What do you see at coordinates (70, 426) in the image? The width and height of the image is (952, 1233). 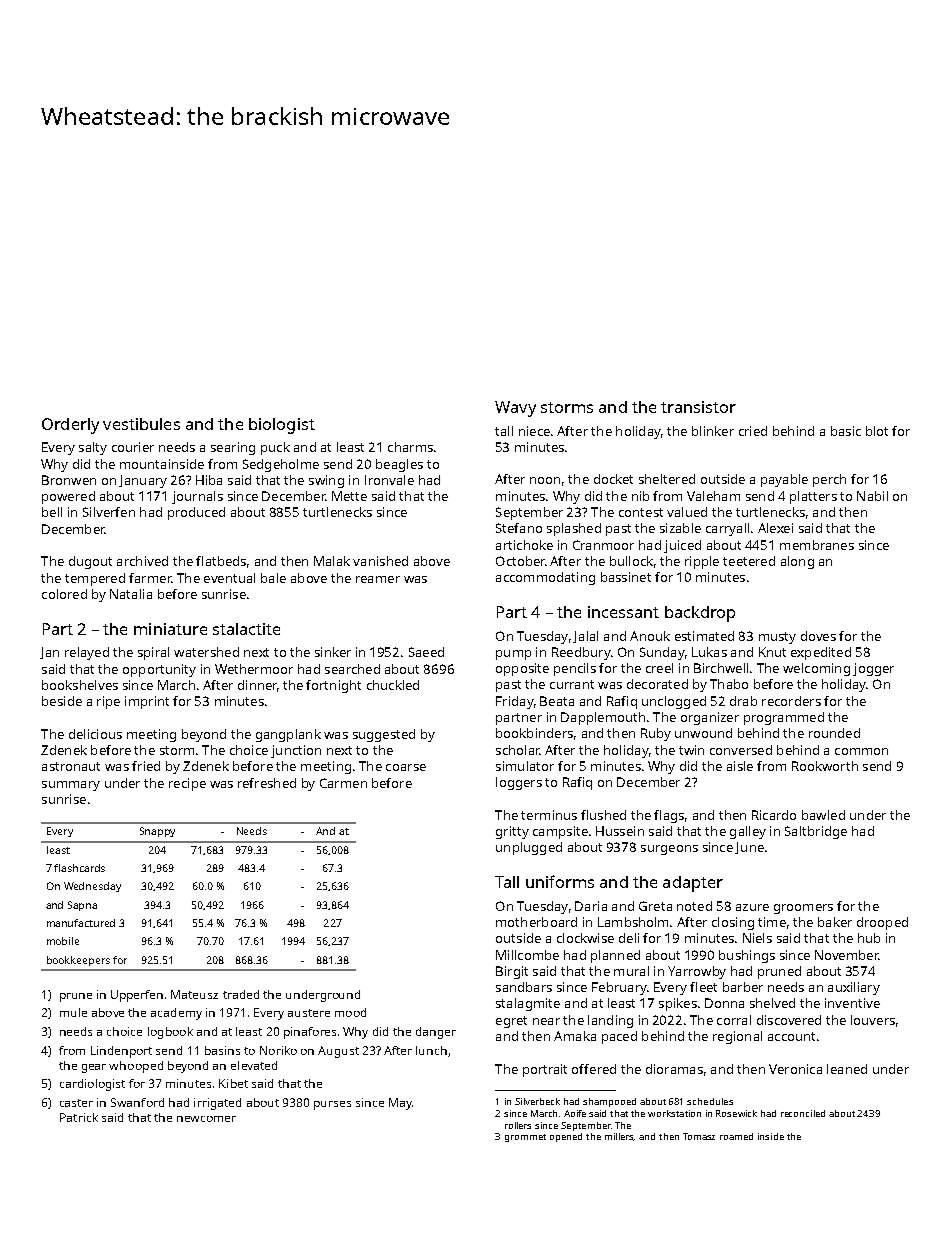 I see `Orderly` at bounding box center [70, 426].
